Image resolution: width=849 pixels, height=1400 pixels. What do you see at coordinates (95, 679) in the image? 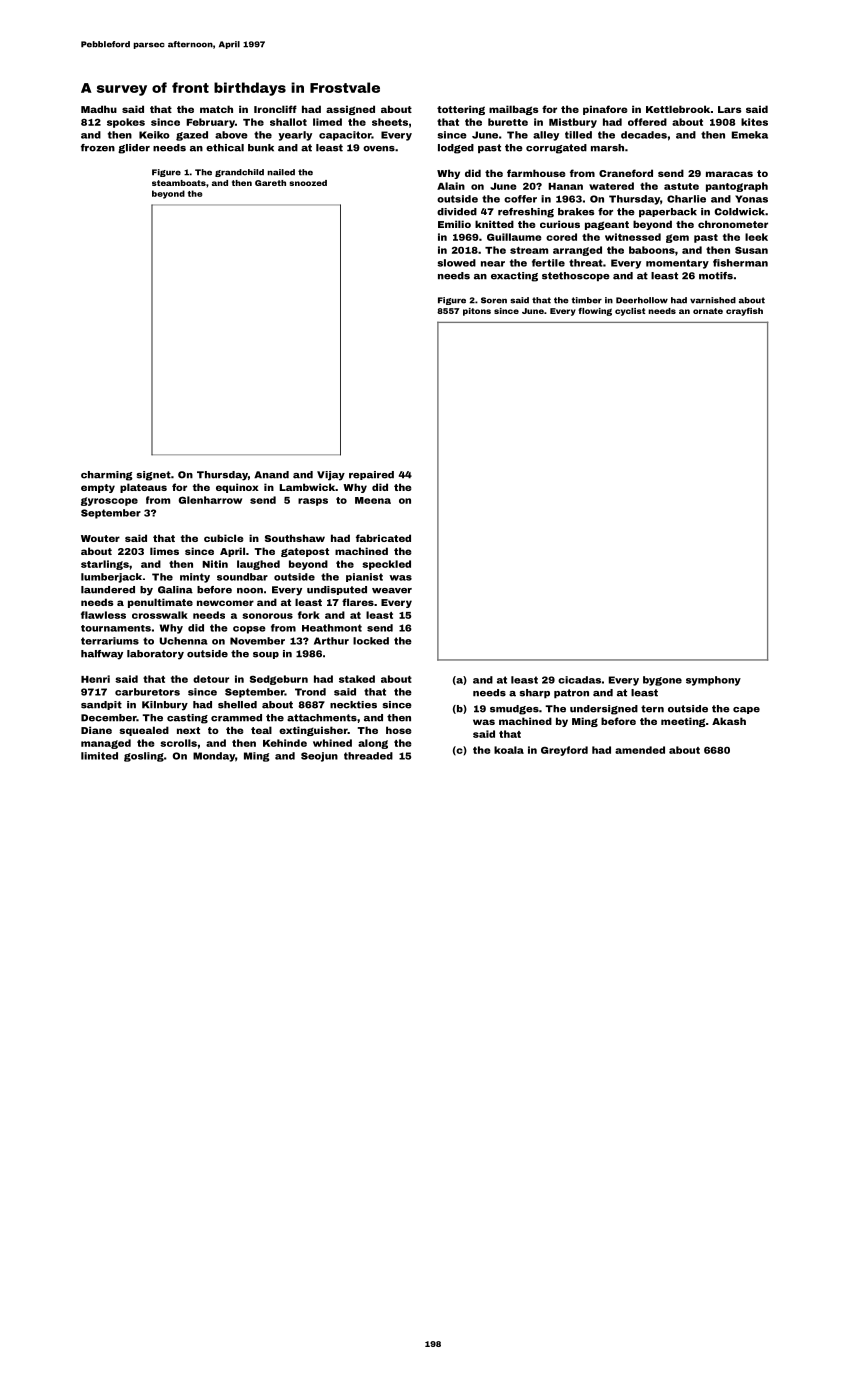
I see `Henri` at bounding box center [95, 679].
